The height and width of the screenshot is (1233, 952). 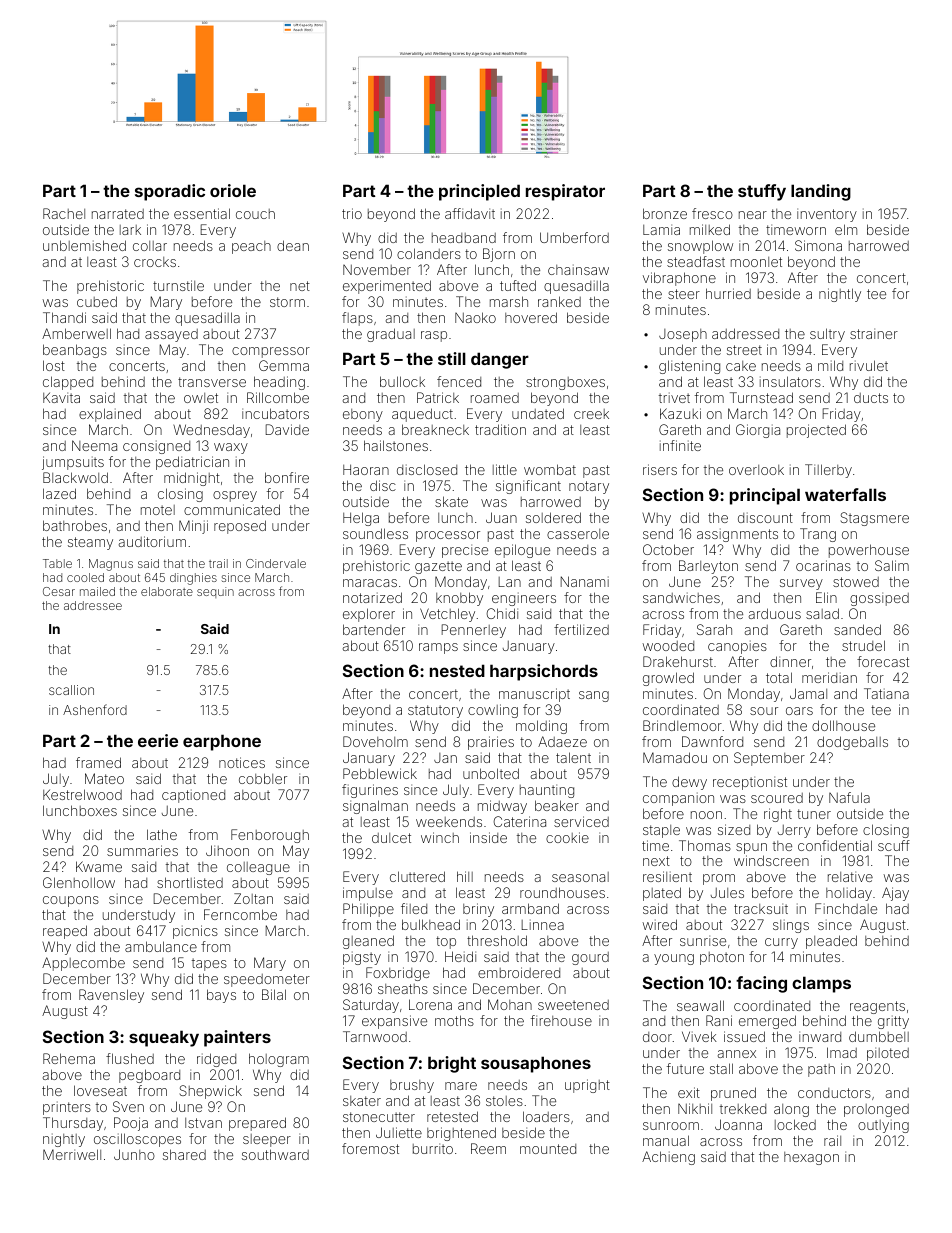 What do you see at coordinates (479, 192) in the screenshot?
I see `principled` at bounding box center [479, 192].
